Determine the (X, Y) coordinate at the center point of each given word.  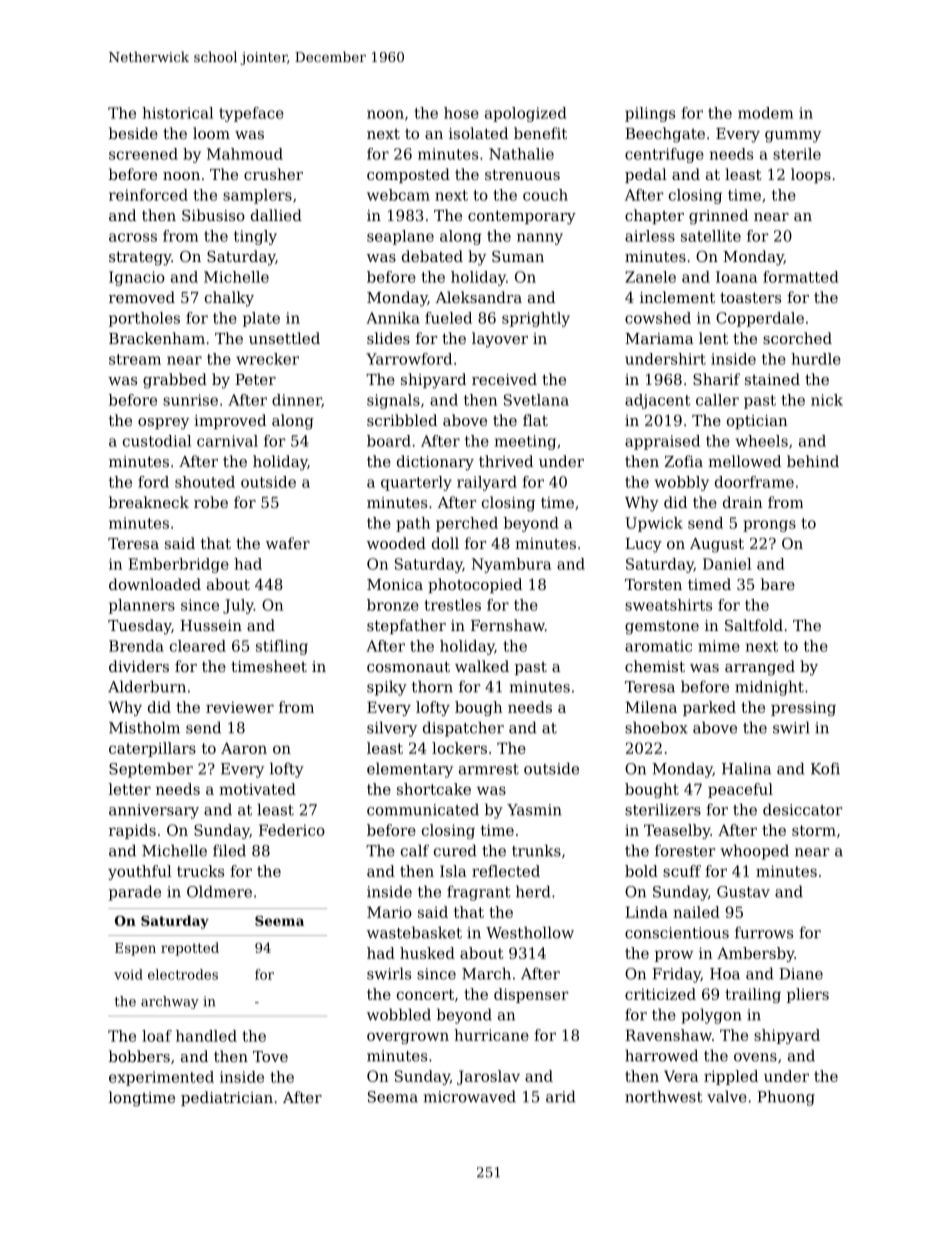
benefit (540, 133)
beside (133, 133)
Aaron (244, 748)
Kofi (825, 769)
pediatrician (227, 1098)
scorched (797, 338)
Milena (651, 707)
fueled (448, 318)
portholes (144, 319)
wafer (288, 543)
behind (813, 461)
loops (811, 175)
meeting (525, 442)
